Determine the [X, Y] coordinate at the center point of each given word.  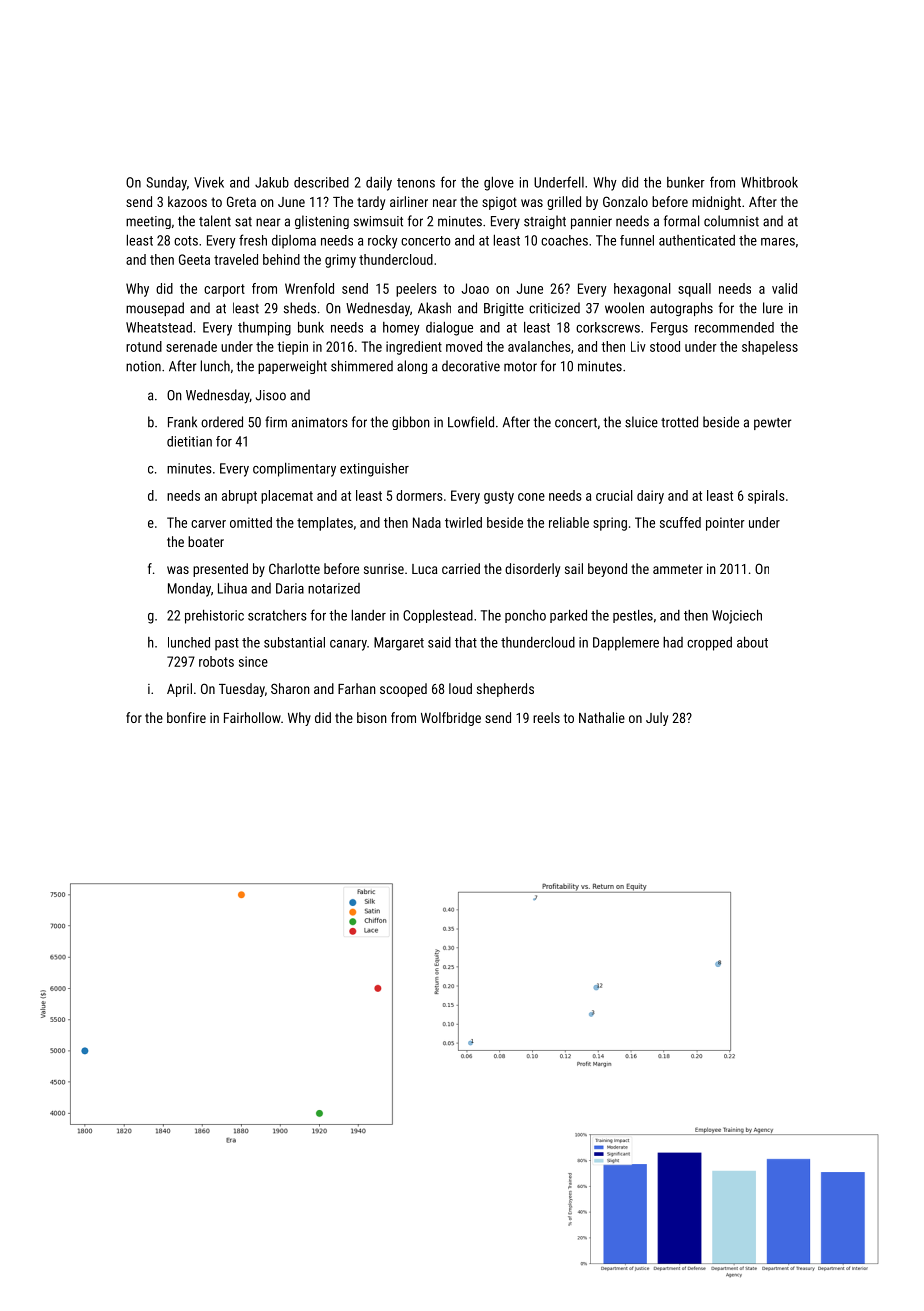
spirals [766, 497]
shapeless [770, 348]
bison [372, 717]
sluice [641, 422]
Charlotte [294, 568]
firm [276, 422]
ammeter [678, 569]
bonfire [186, 717]
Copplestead [438, 616]
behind [281, 259]
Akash [434, 308]
